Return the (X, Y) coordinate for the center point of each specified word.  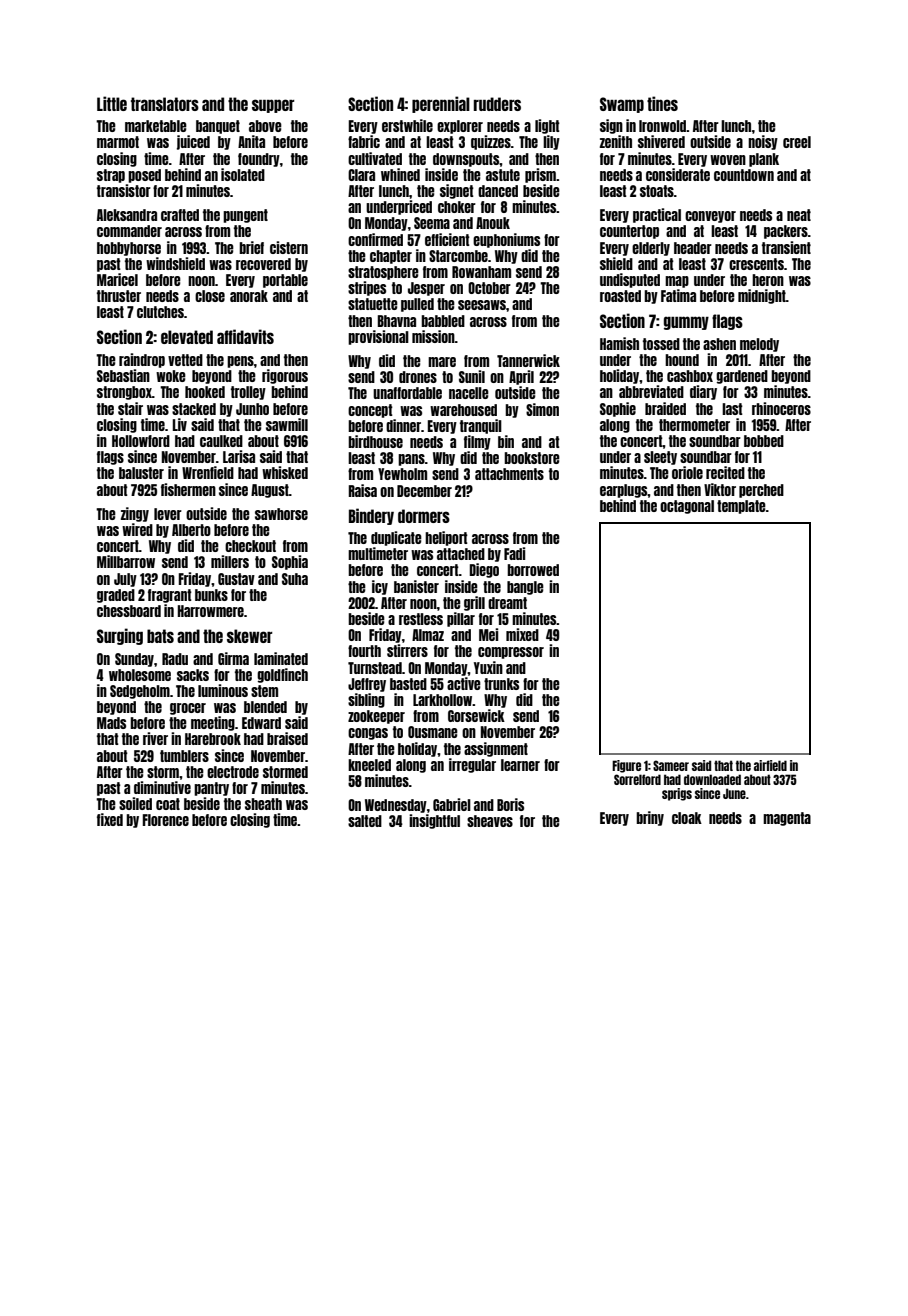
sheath (263, 804)
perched (761, 491)
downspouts (466, 160)
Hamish (619, 343)
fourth (364, 651)
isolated (243, 174)
